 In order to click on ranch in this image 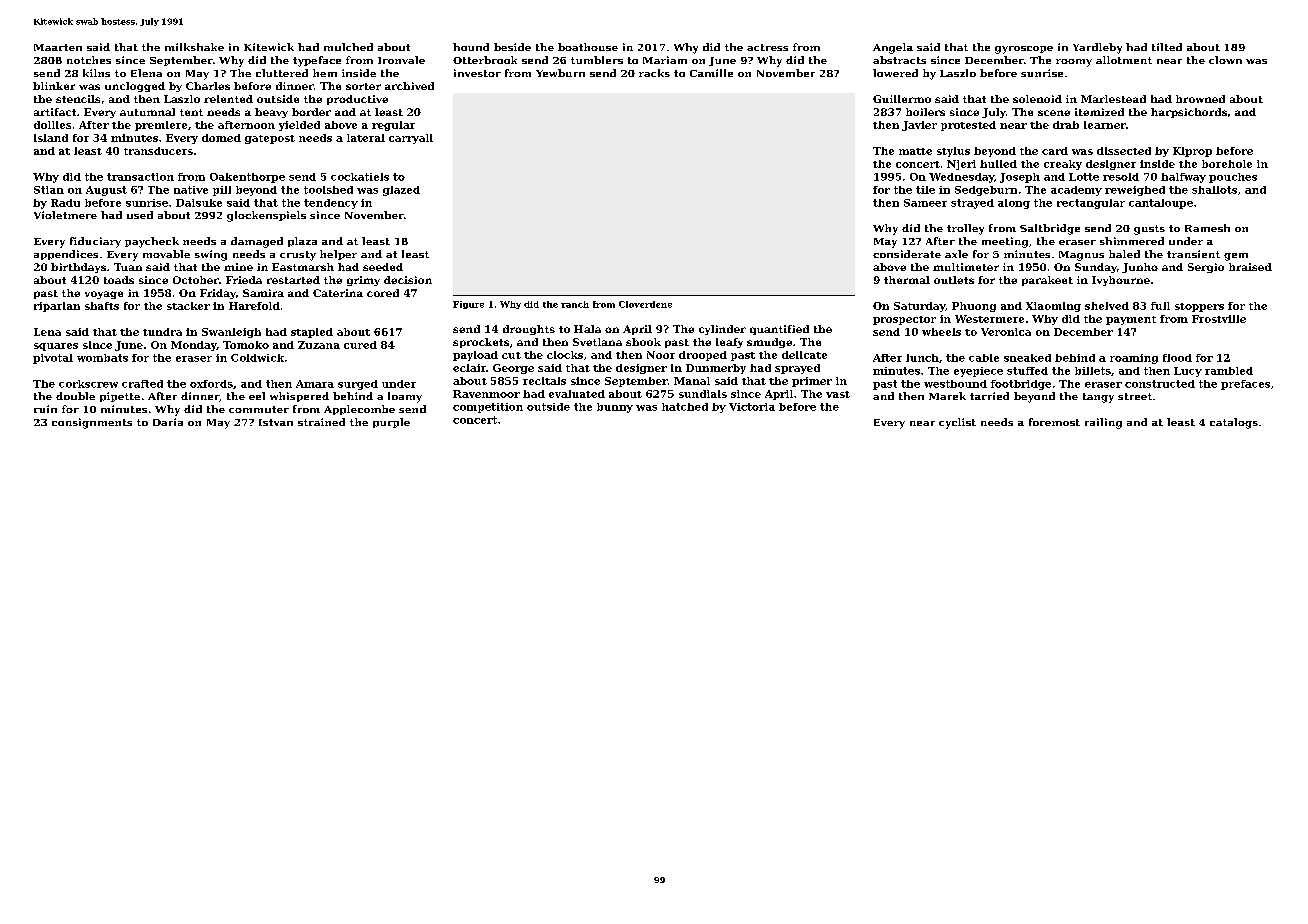, I will do `click(575, 304)`.
